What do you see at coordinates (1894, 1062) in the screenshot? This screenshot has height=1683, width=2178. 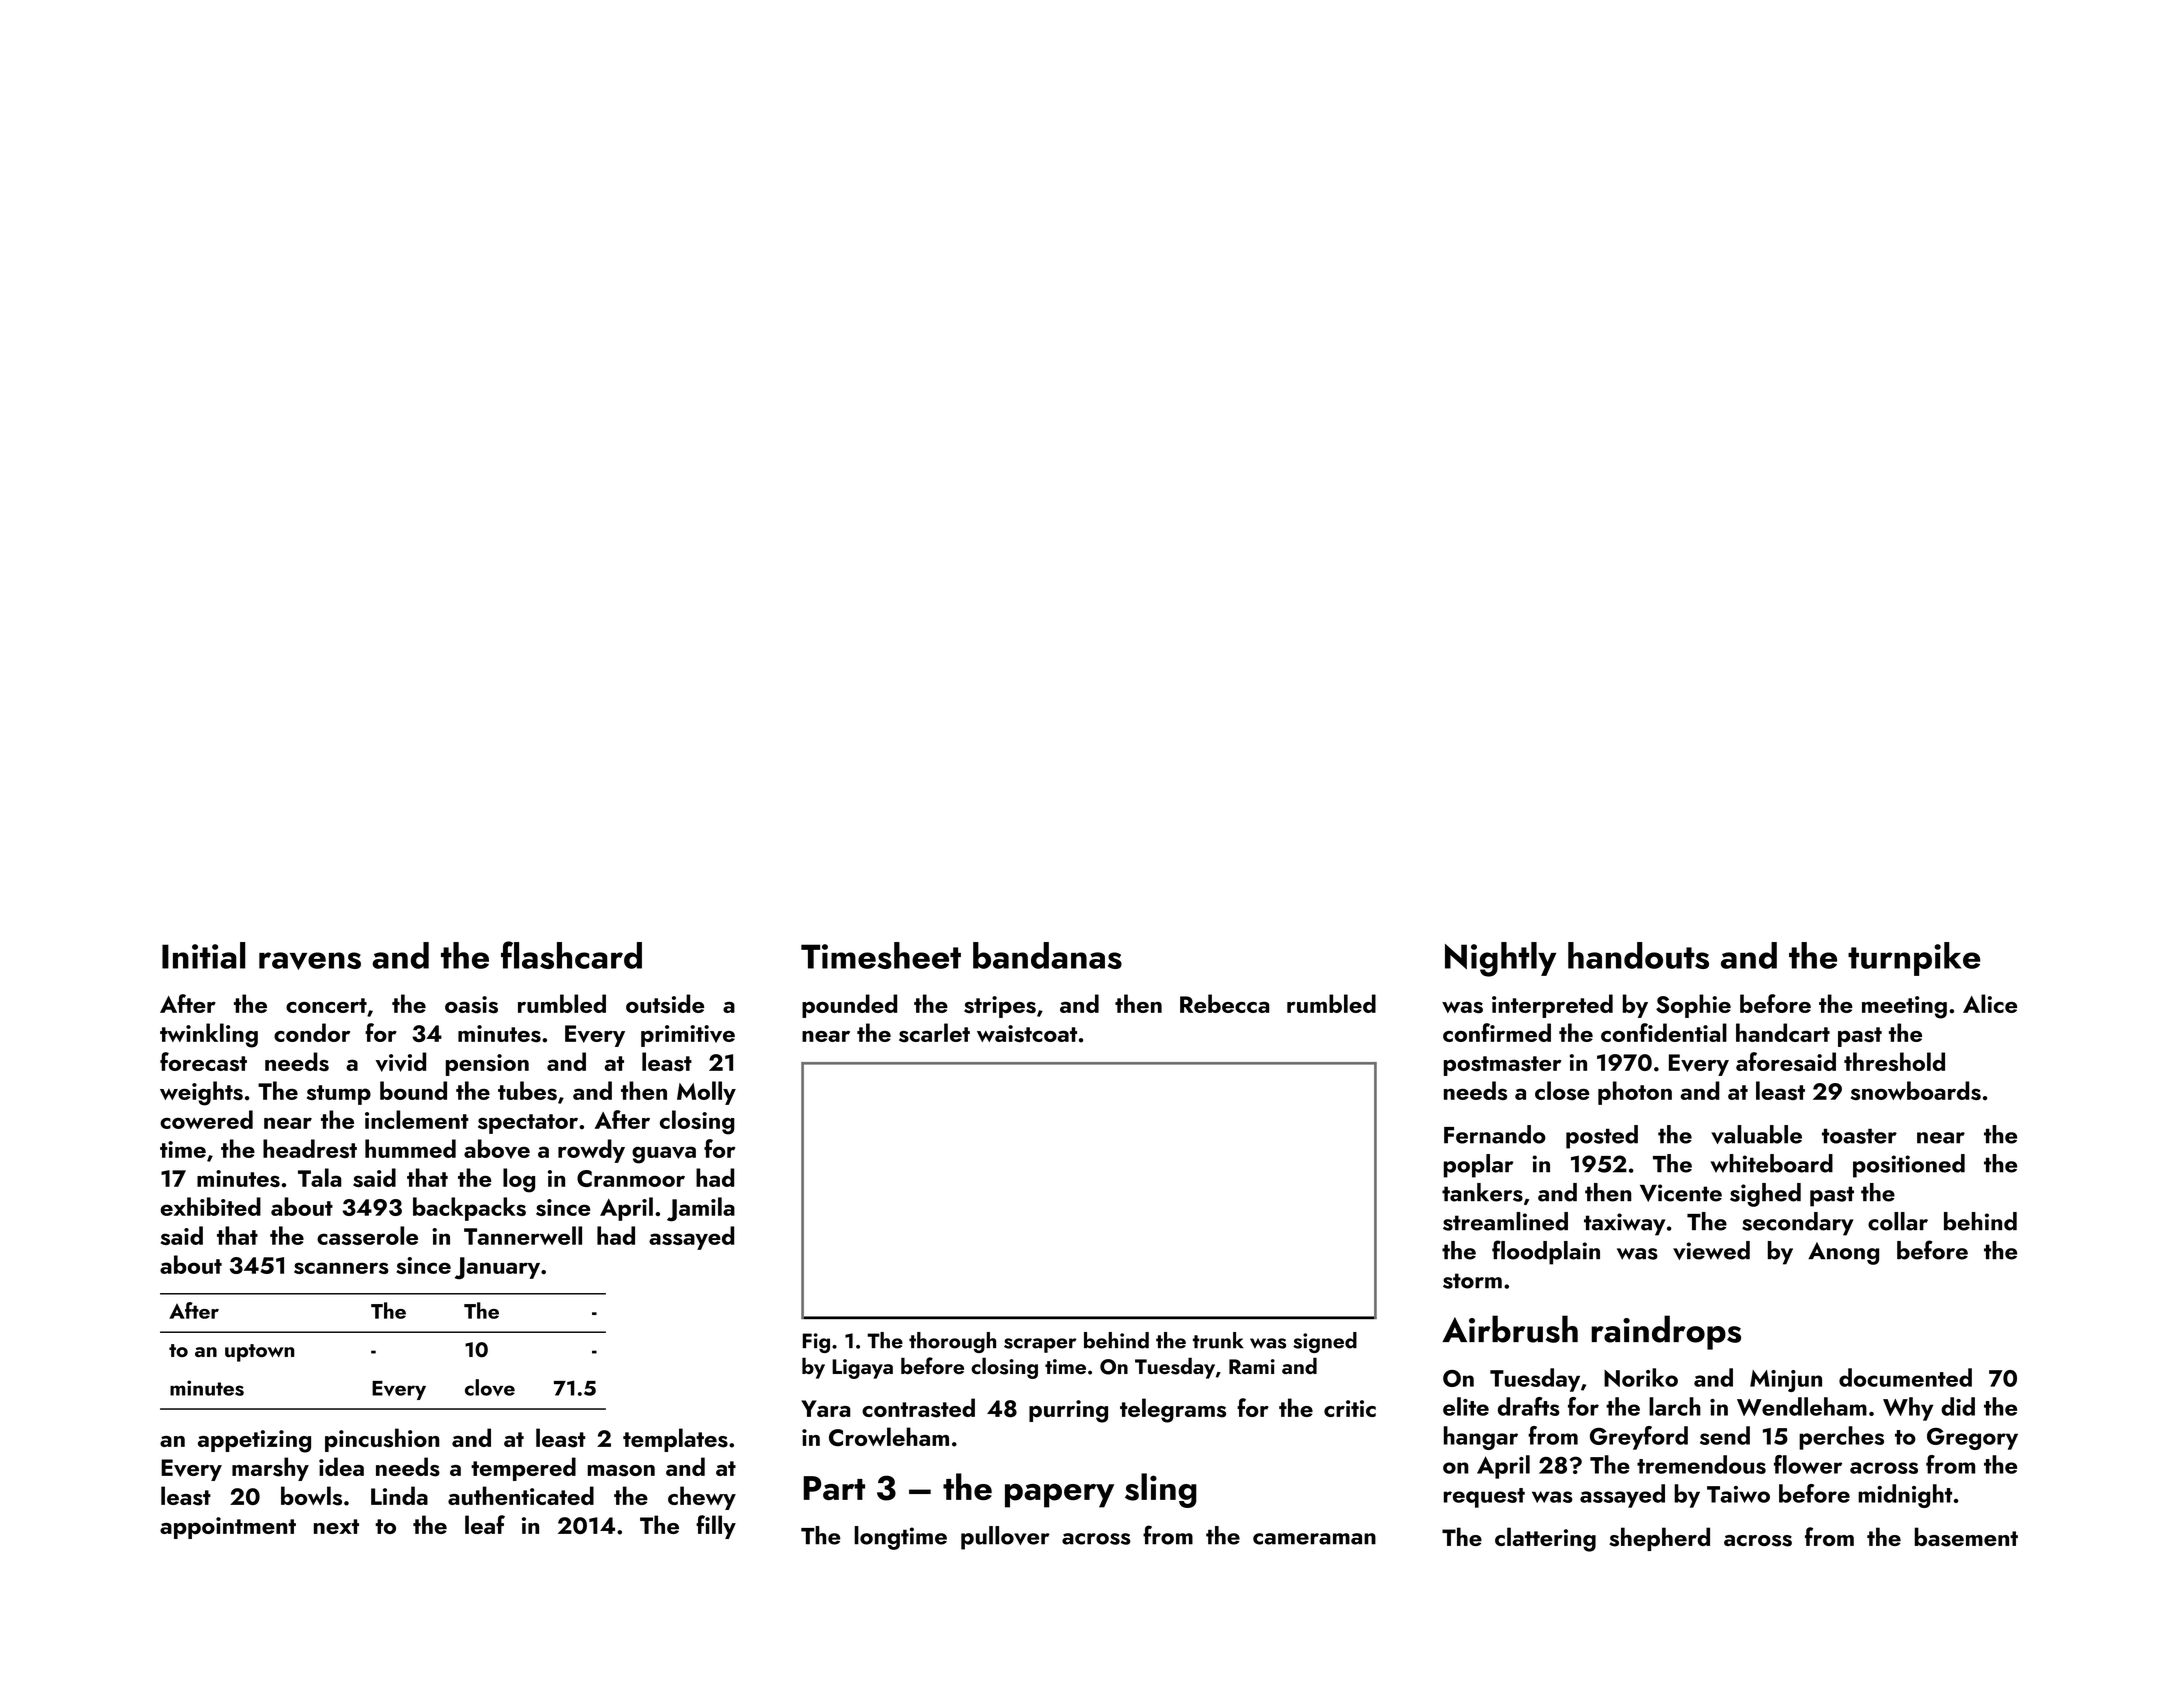 I see `threshold` at bounding box center [1894, 1062].
